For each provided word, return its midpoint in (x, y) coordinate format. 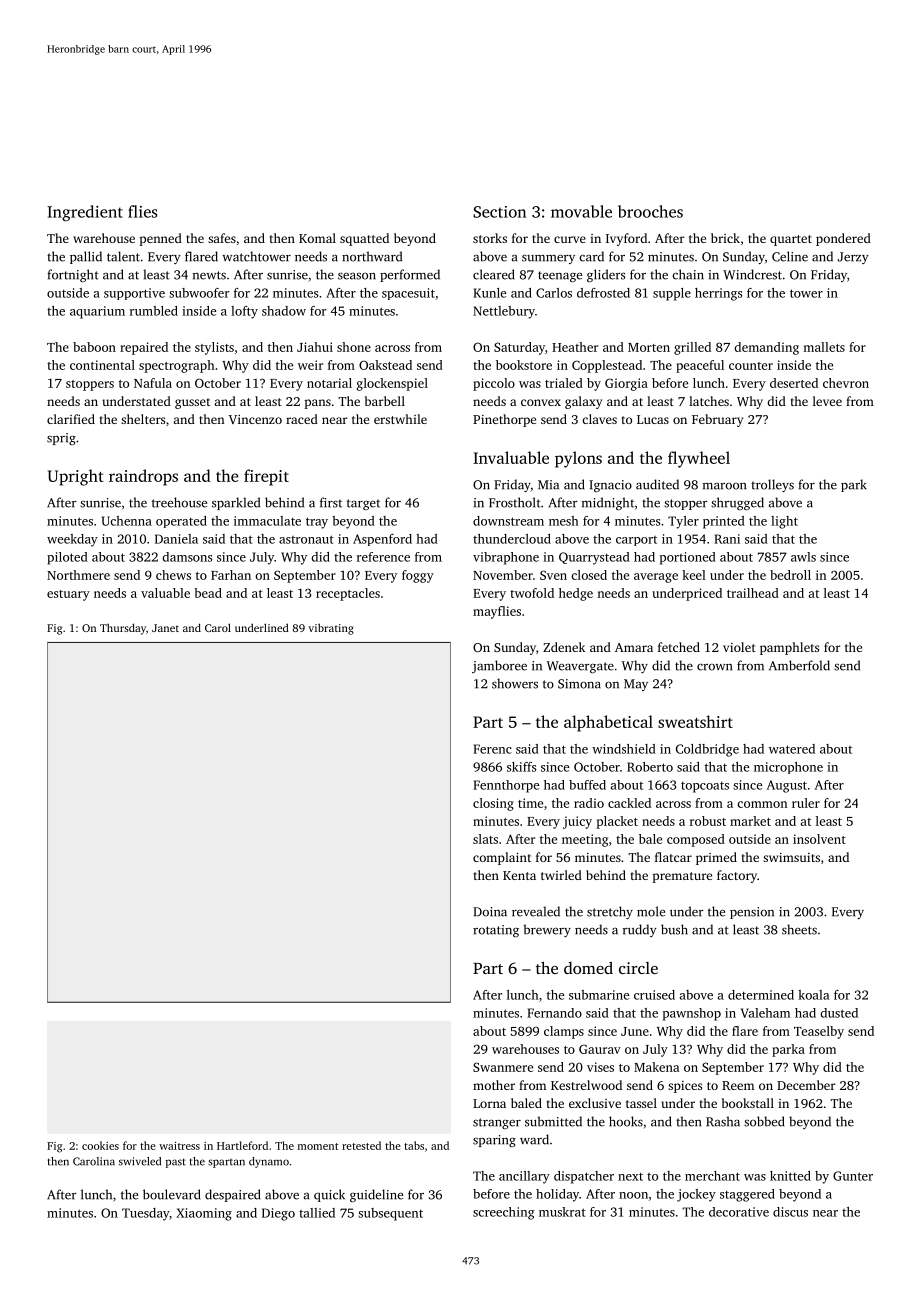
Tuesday (145, 1214)
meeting (585, 840)
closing (493, 804)
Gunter (853, 1176)
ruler (806, 803)
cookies (100, 1145)
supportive (134, 294)
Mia (548, 485)
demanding (766, 348)
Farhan (231, 575)
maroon (724, 486)
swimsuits (791, 857)
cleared (494, 274)
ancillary (524, 1177)
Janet (165, 628)
